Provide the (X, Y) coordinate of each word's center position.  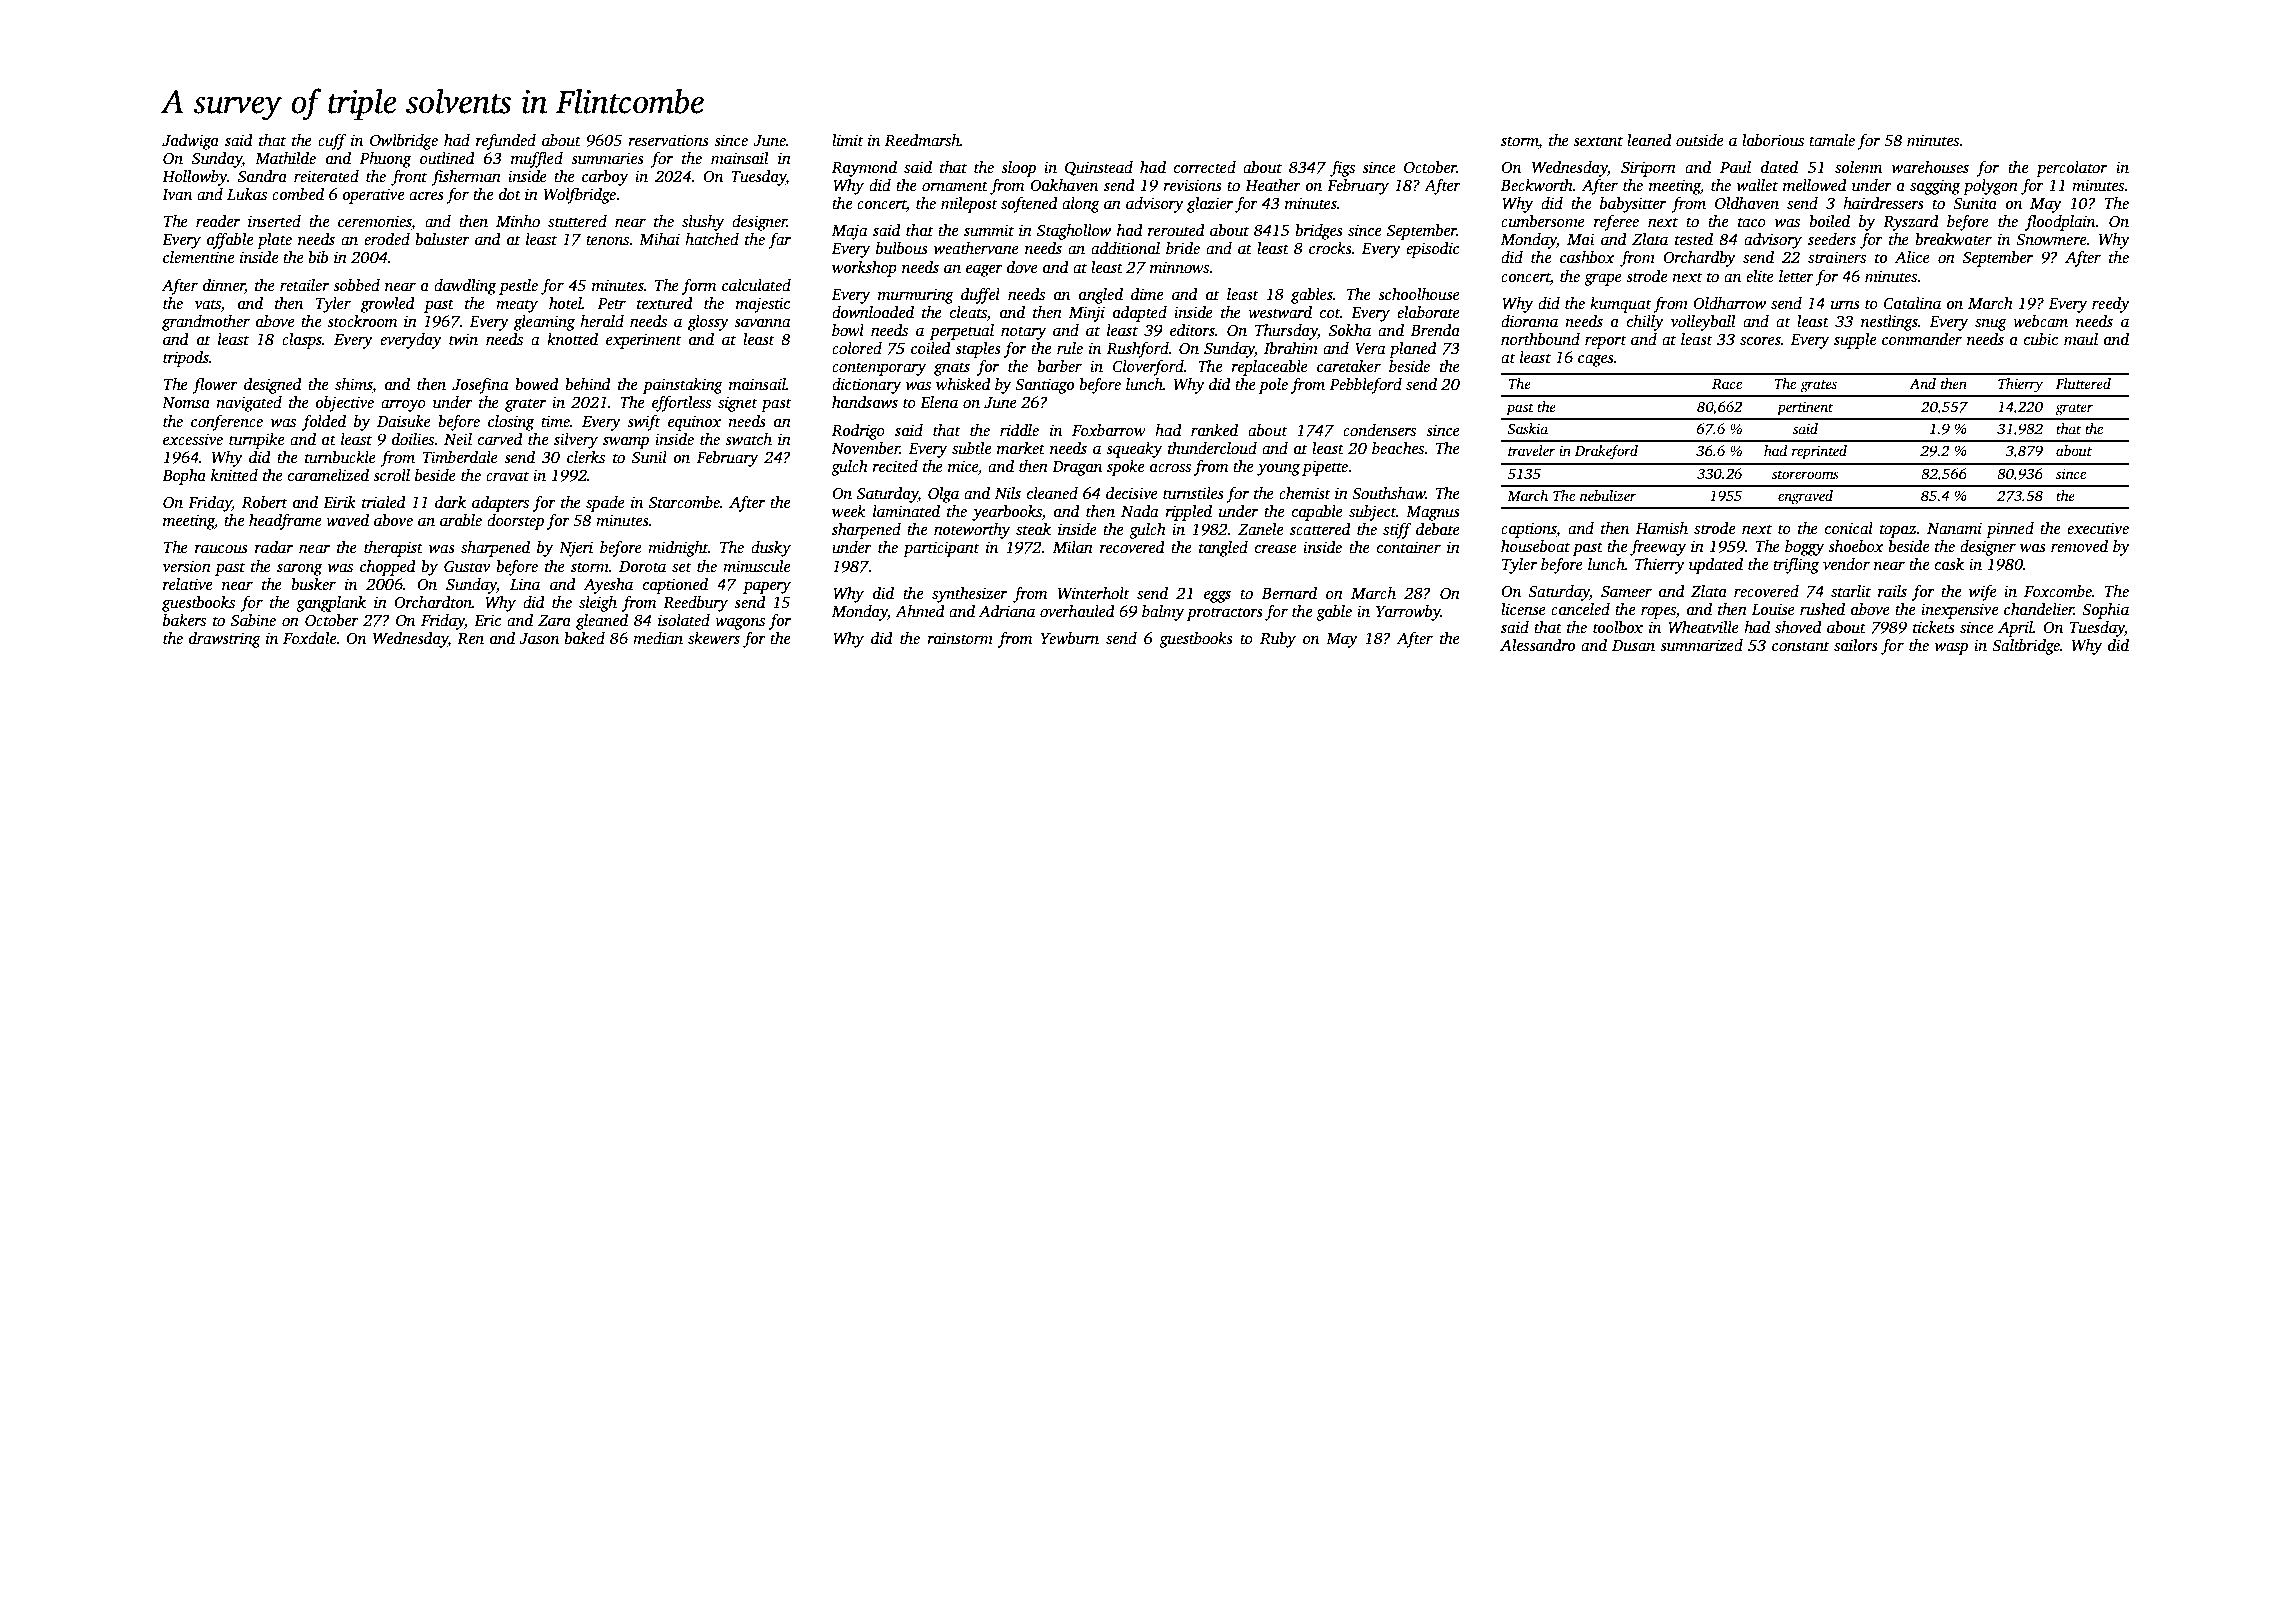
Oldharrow (1729, 303)
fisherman (466, 178)
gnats (952, 369)
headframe (285, 522)
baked (584, 638)
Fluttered (2083, 383)
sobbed (356, 285)
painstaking (683, 386)
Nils (1008, 493)
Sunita (1975, 203)
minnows (1179, 267)
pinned (2010, 530)
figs (1342, 169)
